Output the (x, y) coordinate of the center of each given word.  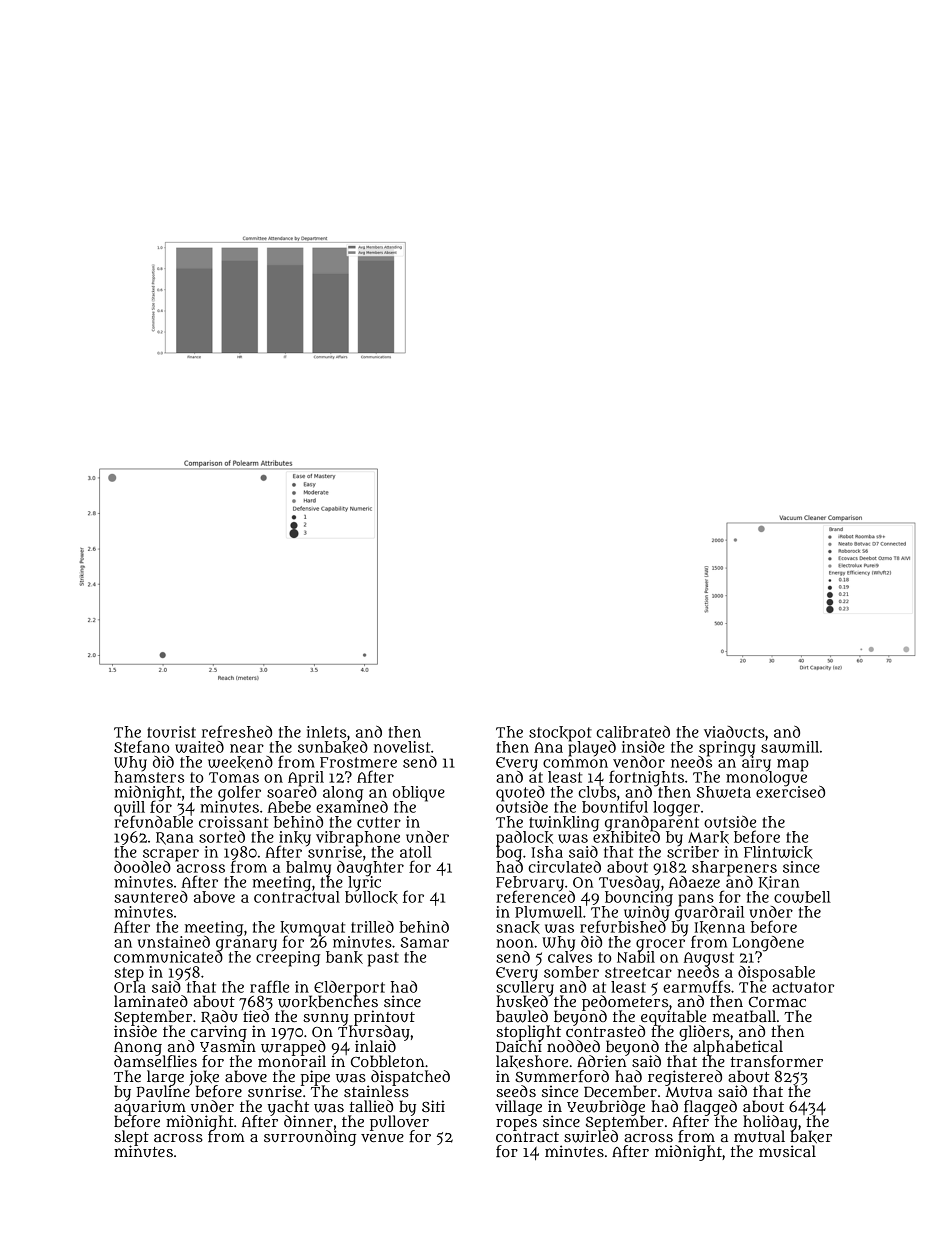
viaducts (734, 732)
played (592, 749)
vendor (639, 762)
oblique (419, 793)
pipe (315, 1078)
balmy (308, 868)
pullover (399, 1123)
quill (129, 808)
